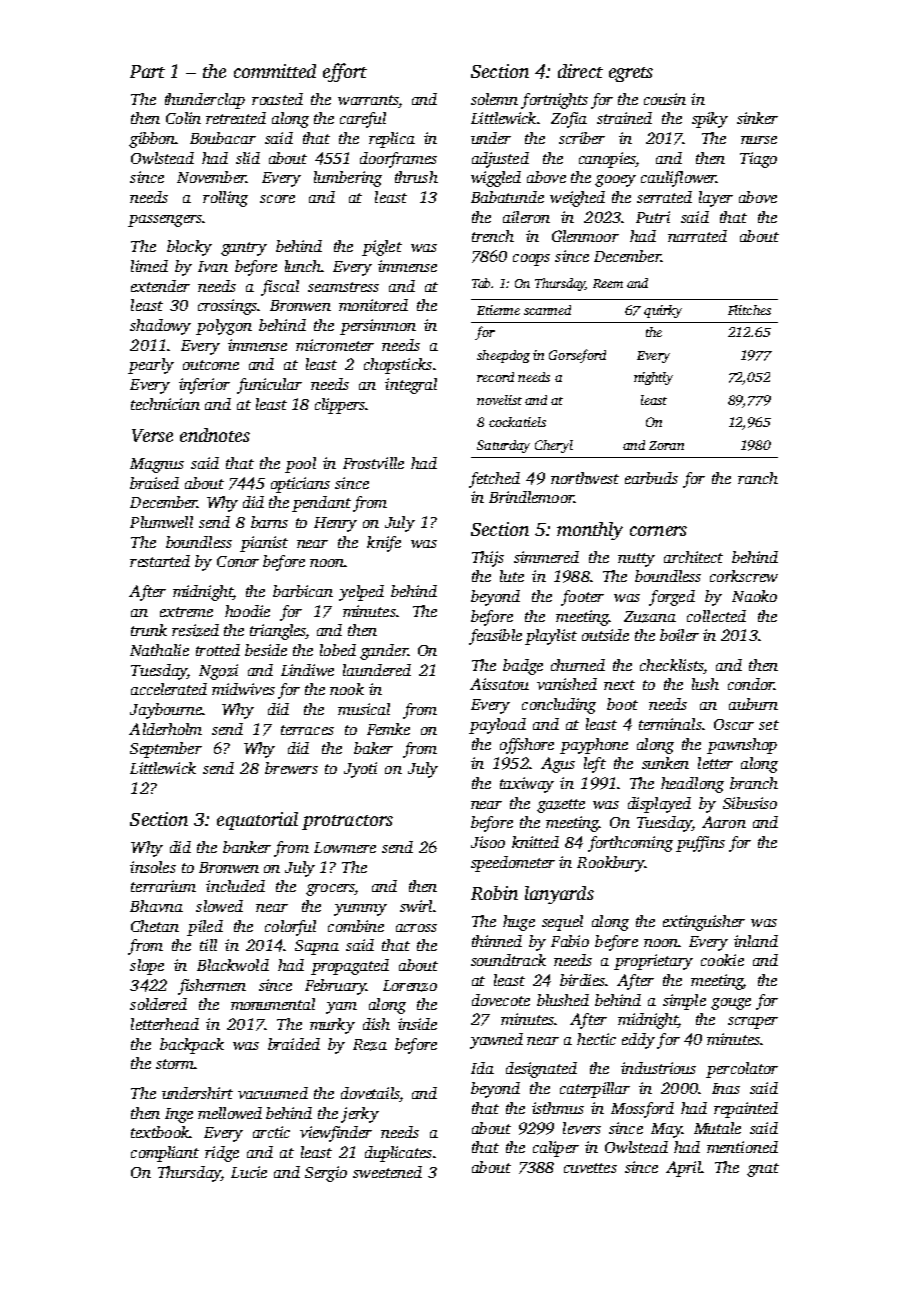 This screenshot has height=1316, width=908. What do you see at coordinates (277, 199) in the screenshot?
I see `score` at bounding box center [277, 199].
